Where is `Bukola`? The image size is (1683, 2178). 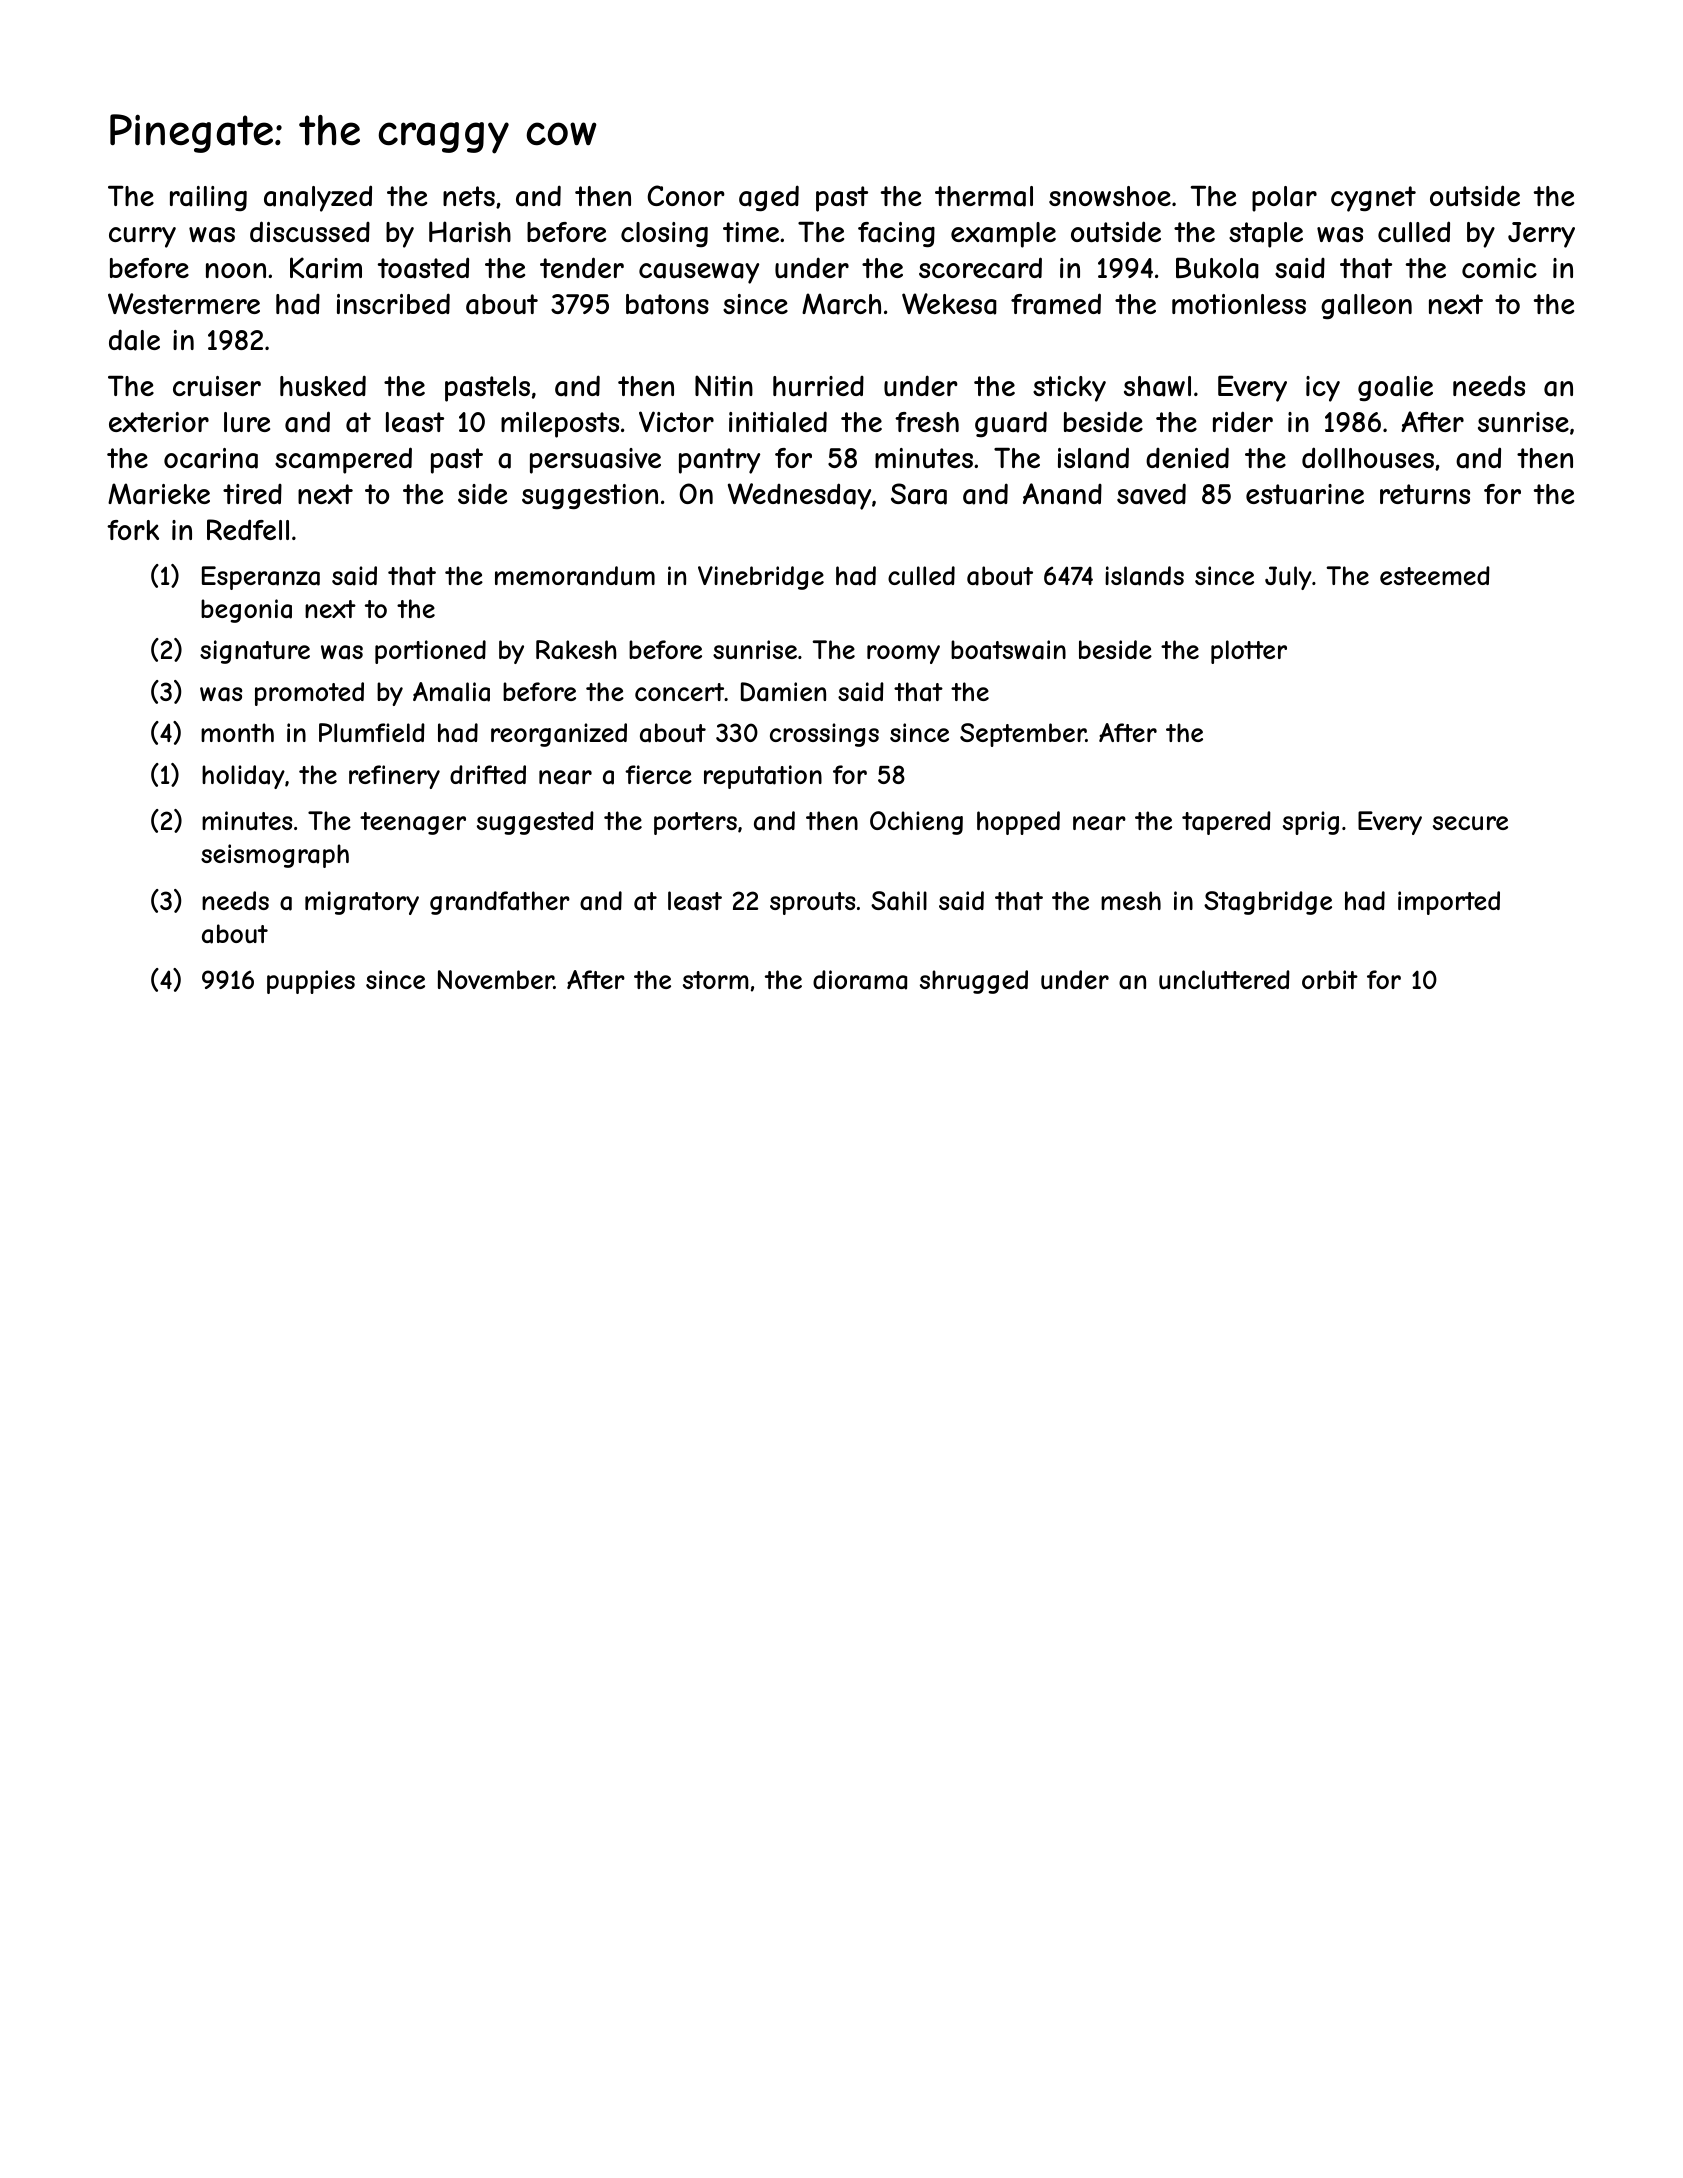
Bukola is located at coordinates (1217, 268).
